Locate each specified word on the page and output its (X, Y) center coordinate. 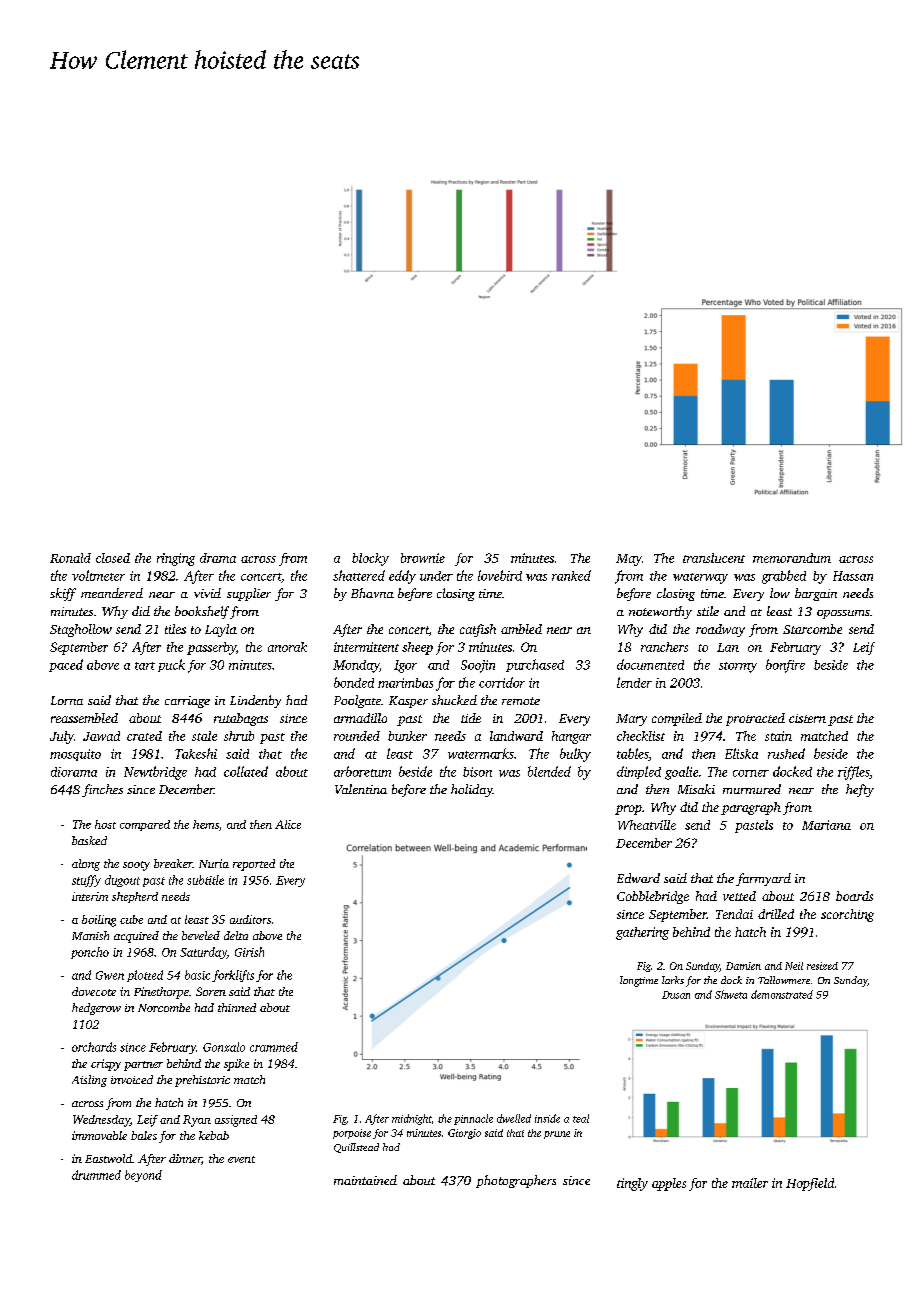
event (241, 1159)
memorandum (792, 558)
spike (236, 1065)
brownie (423, 558)
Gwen (110, 975)
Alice (288, 824)
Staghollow (81, 630)
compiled (677, 719)
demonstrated (782, 994)
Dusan (676, 995)
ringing (176, 559)
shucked (454, 700)
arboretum (362, 771)
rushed (786, 753)
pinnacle (473, 1119)
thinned (237, 1007)
